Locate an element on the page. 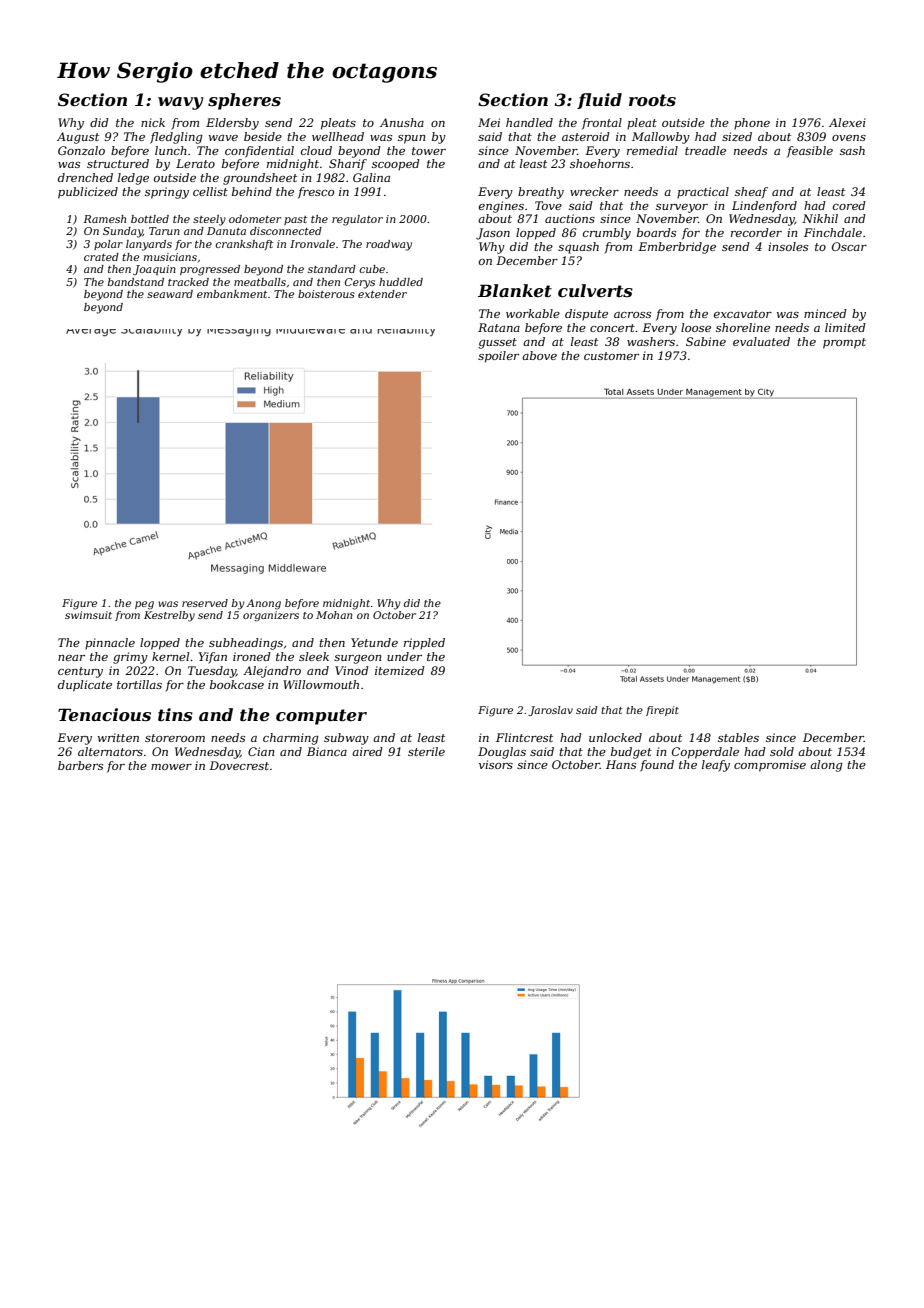 The height and width of the page is (1308, 924). customer is located at coordinates (611, 356).
